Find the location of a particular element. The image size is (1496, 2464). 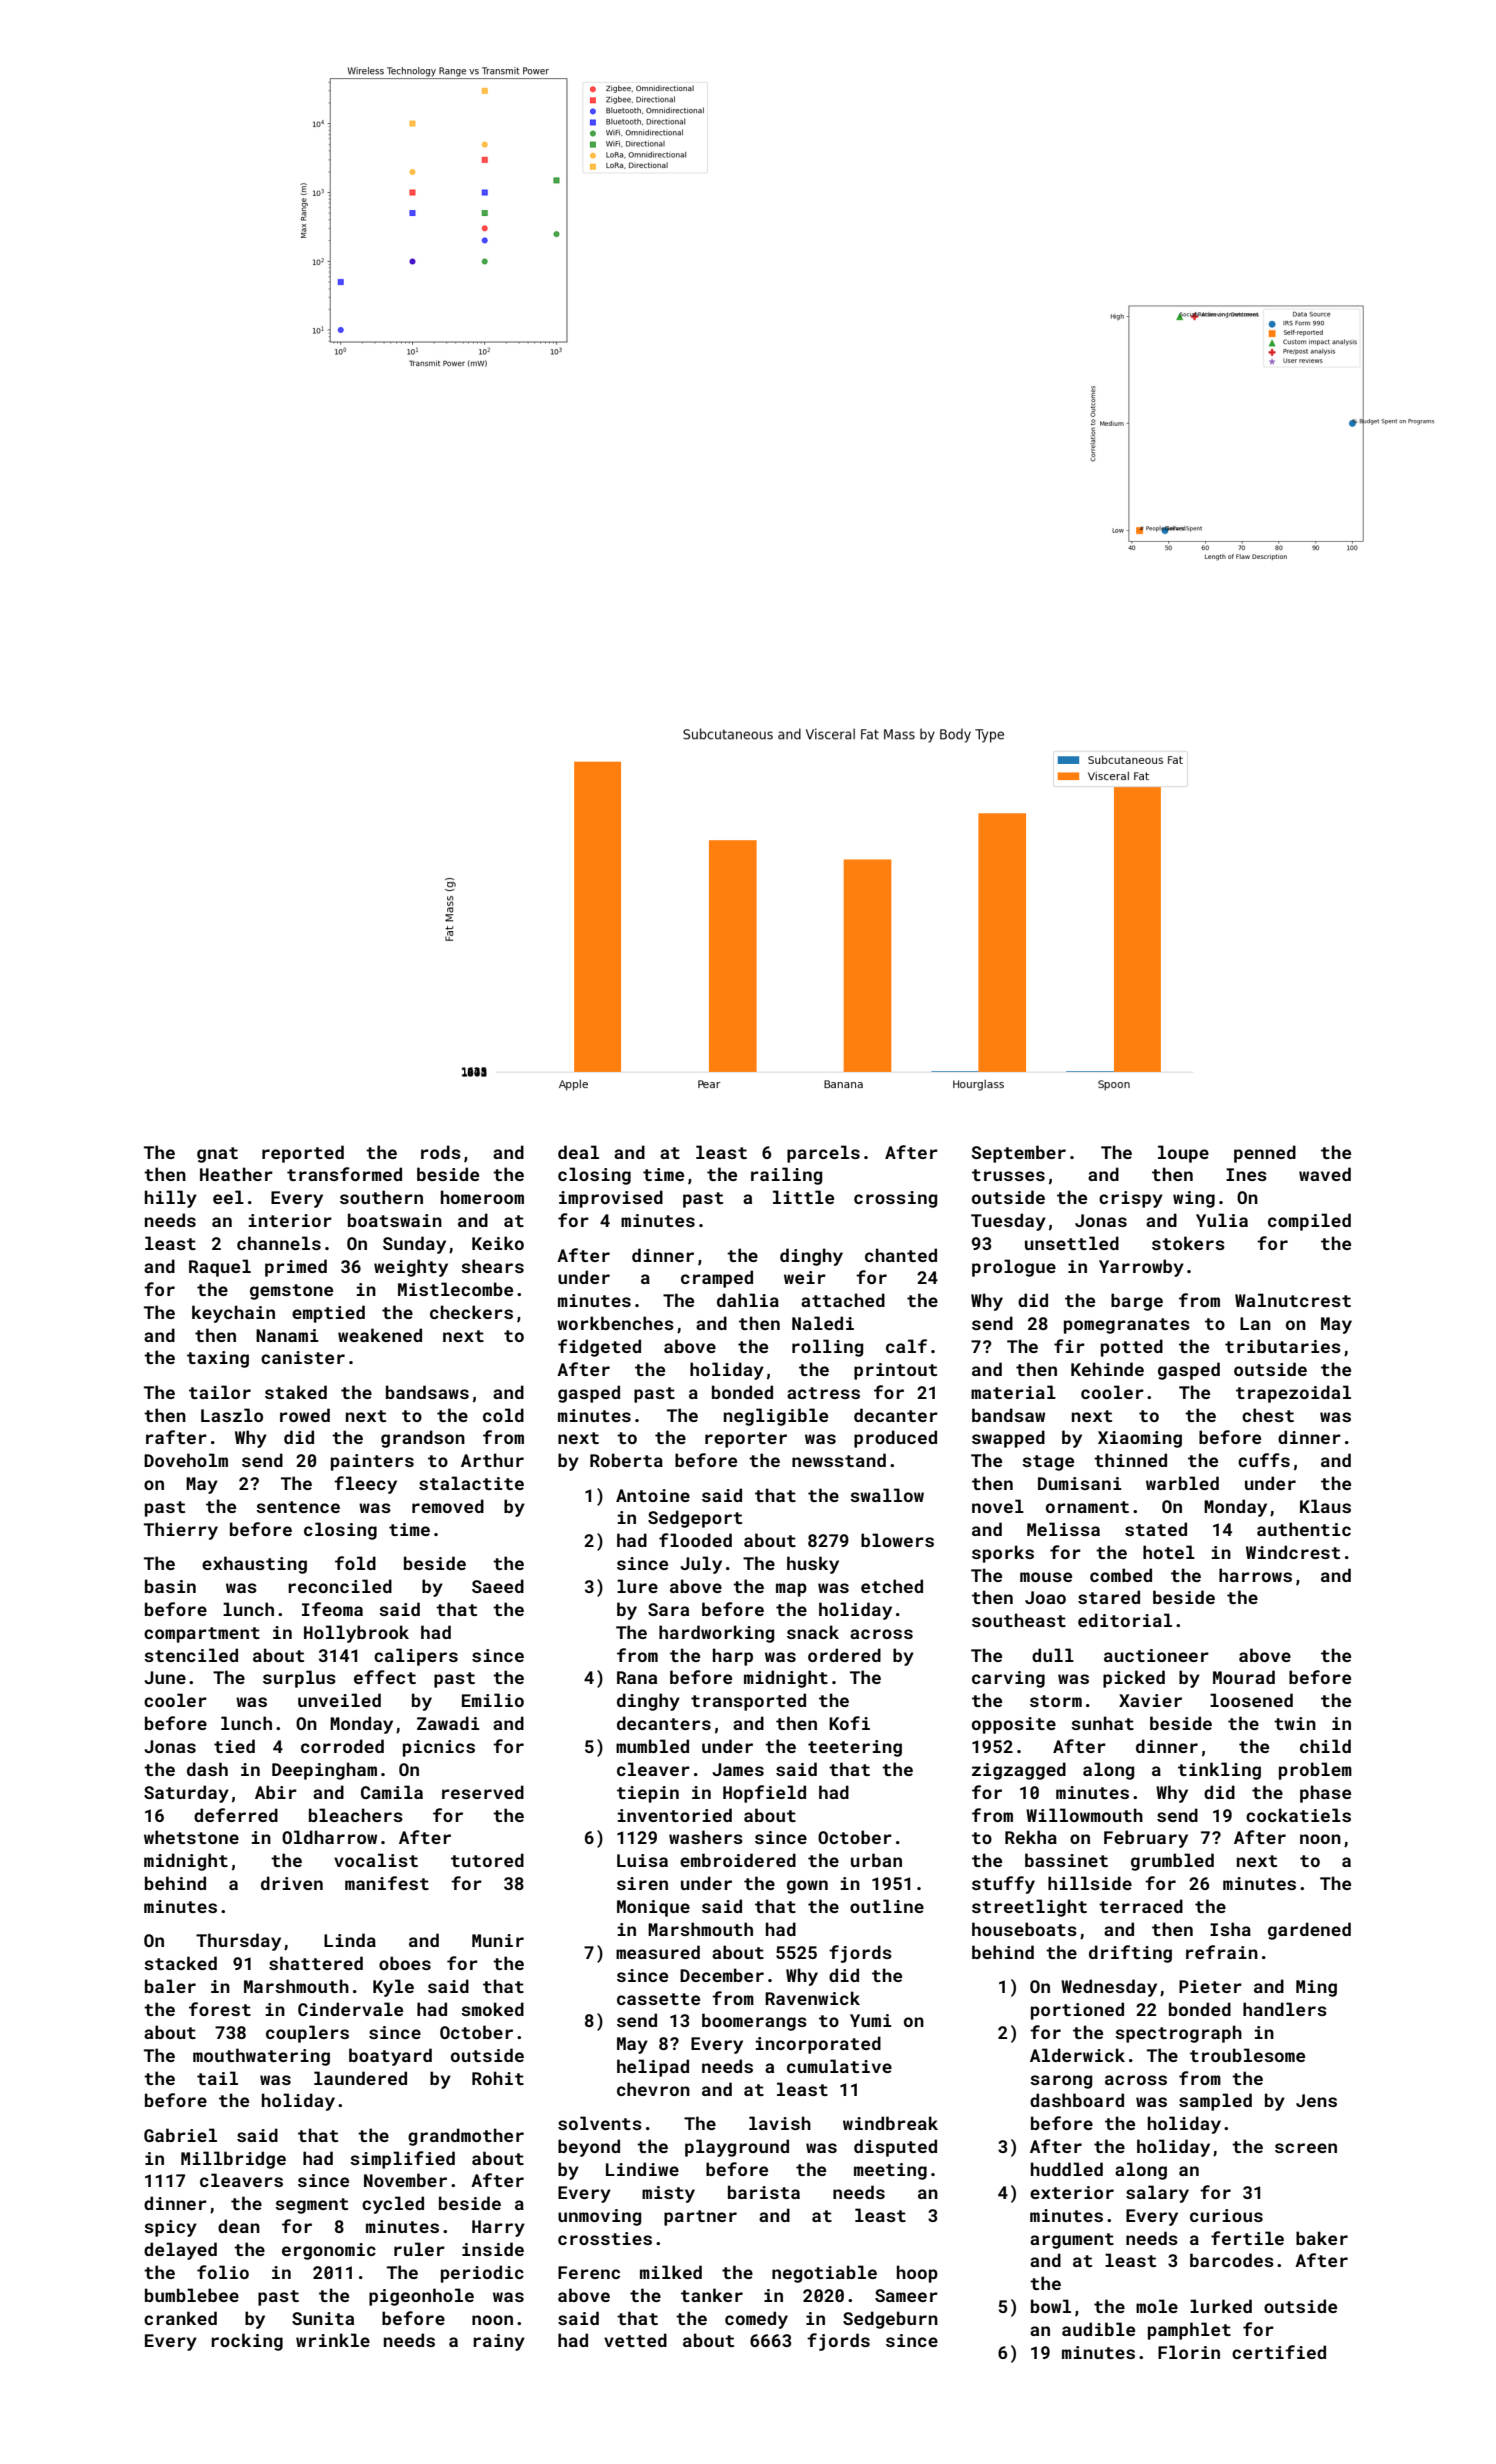

lavish is located at coordinates (780, 2123).
